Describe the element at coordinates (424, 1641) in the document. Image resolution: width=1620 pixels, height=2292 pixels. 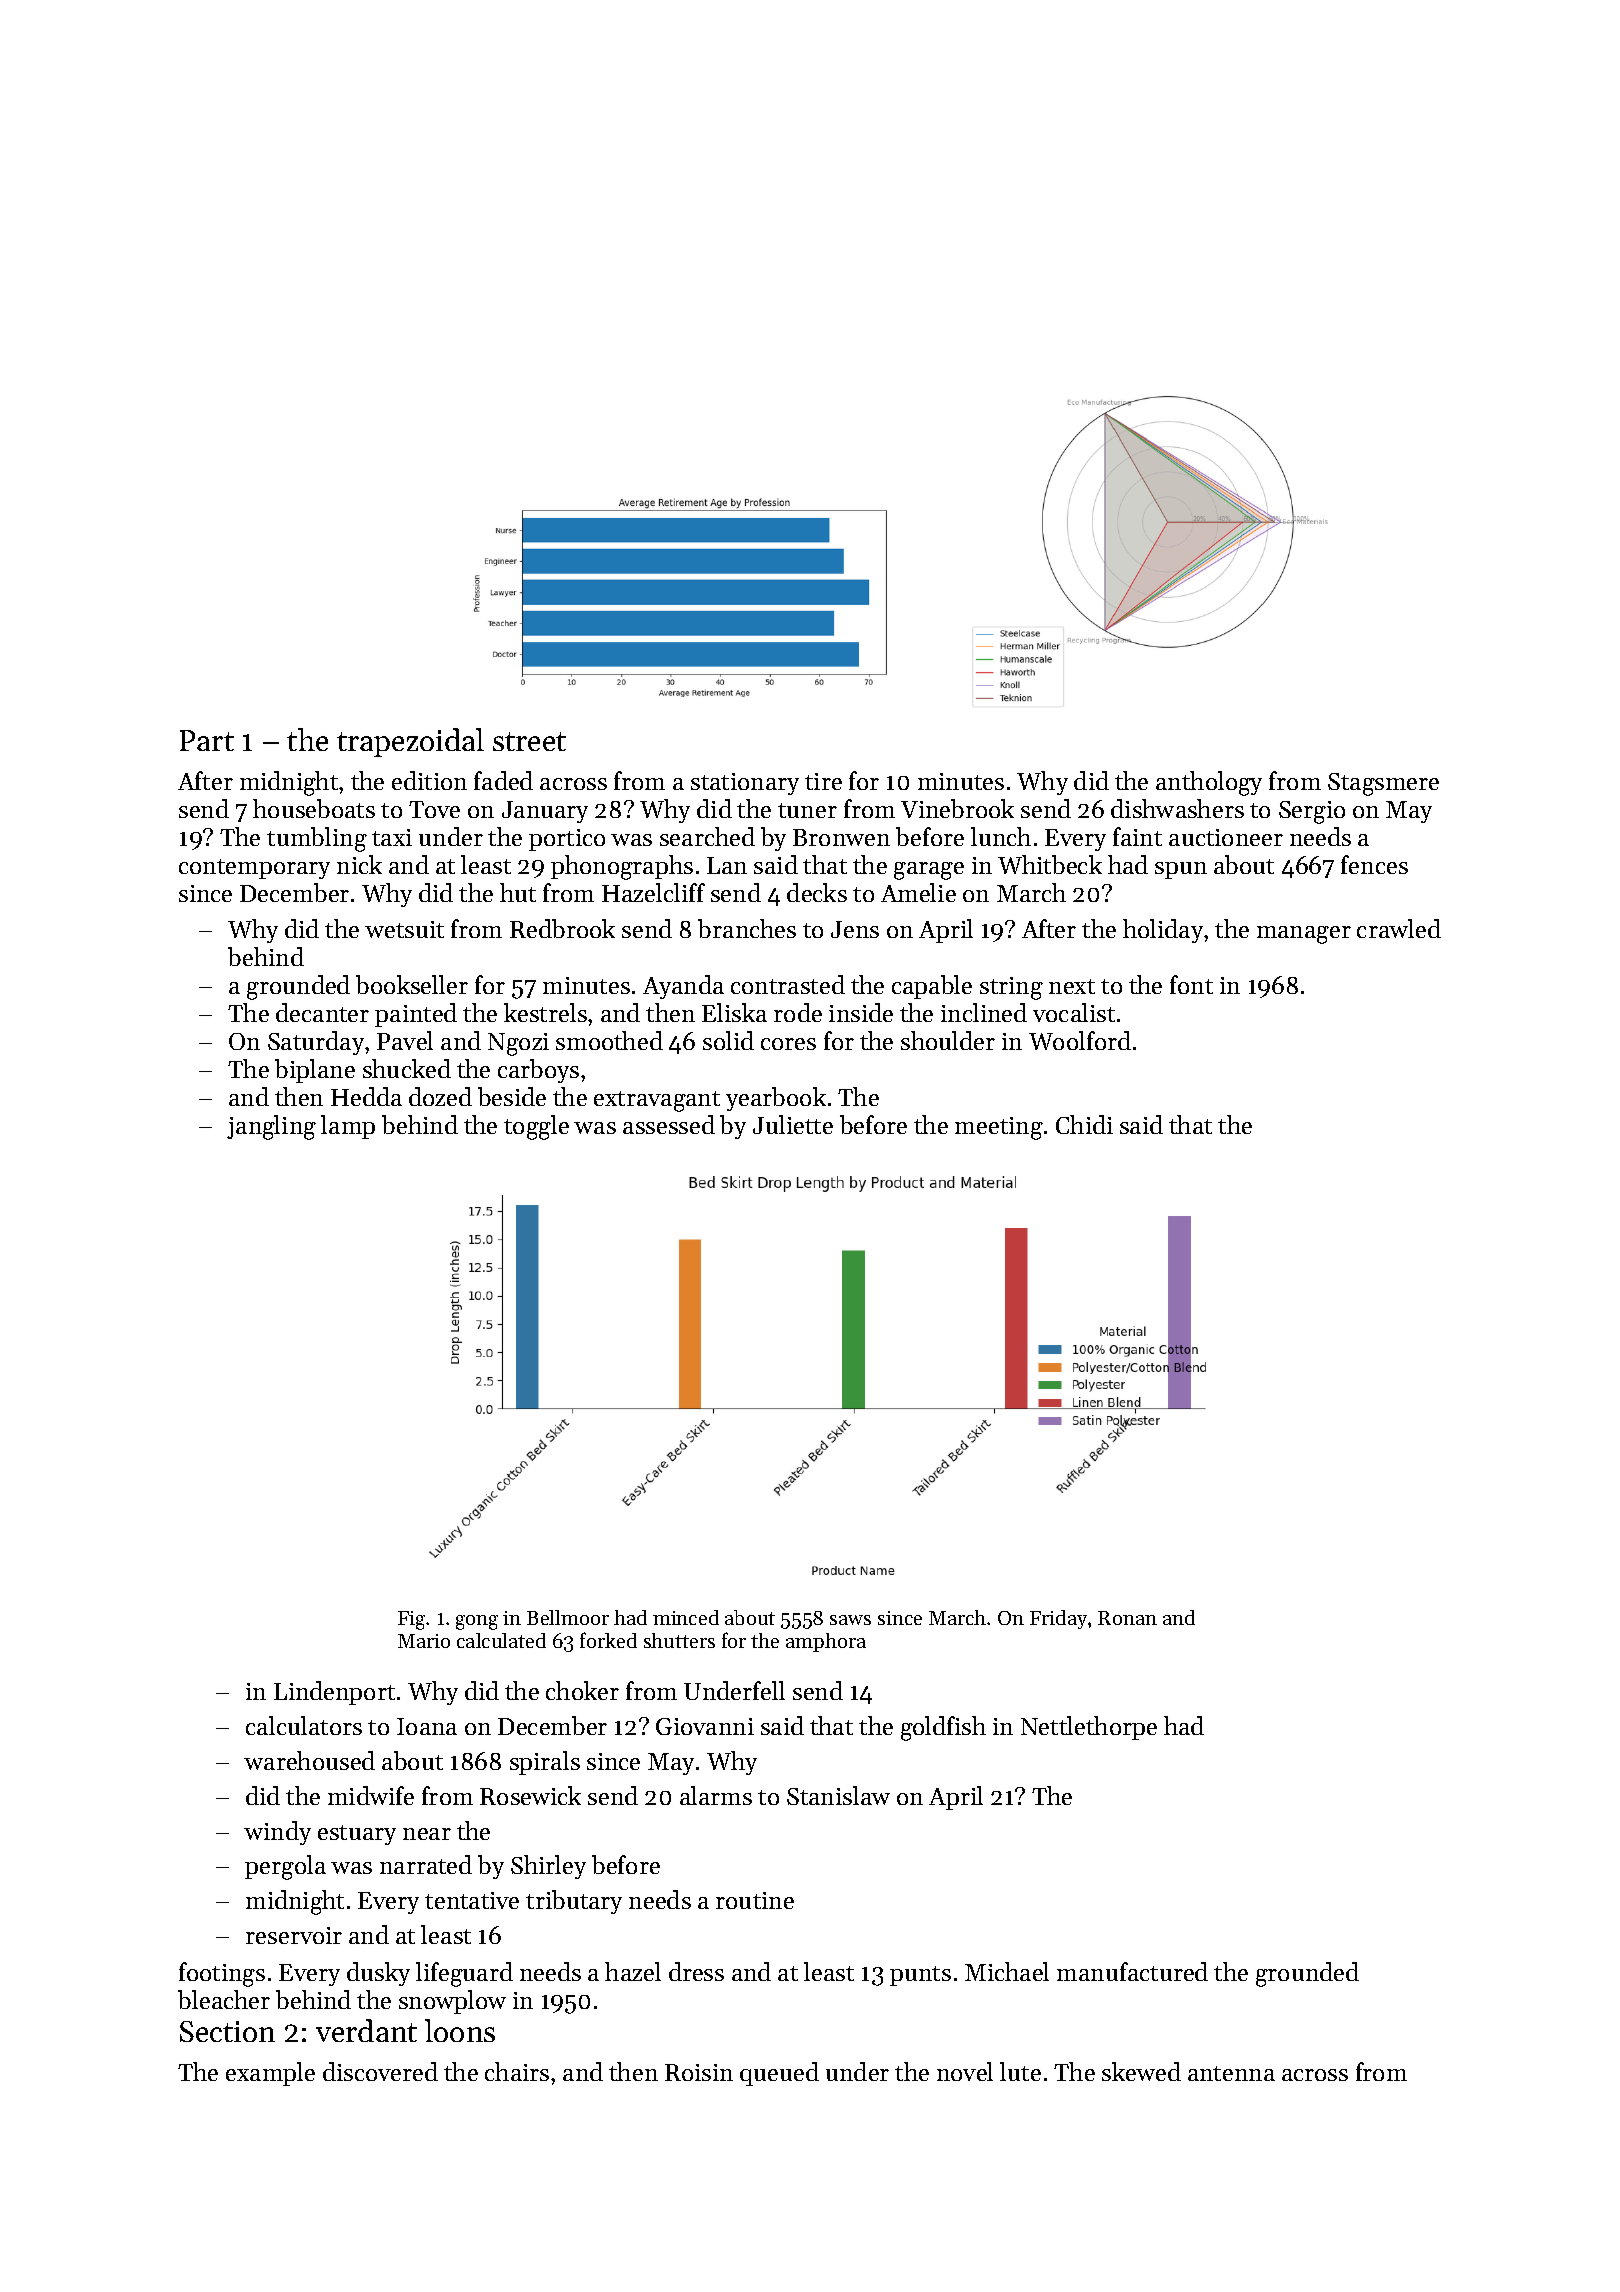
I see `Mario` at that location.
